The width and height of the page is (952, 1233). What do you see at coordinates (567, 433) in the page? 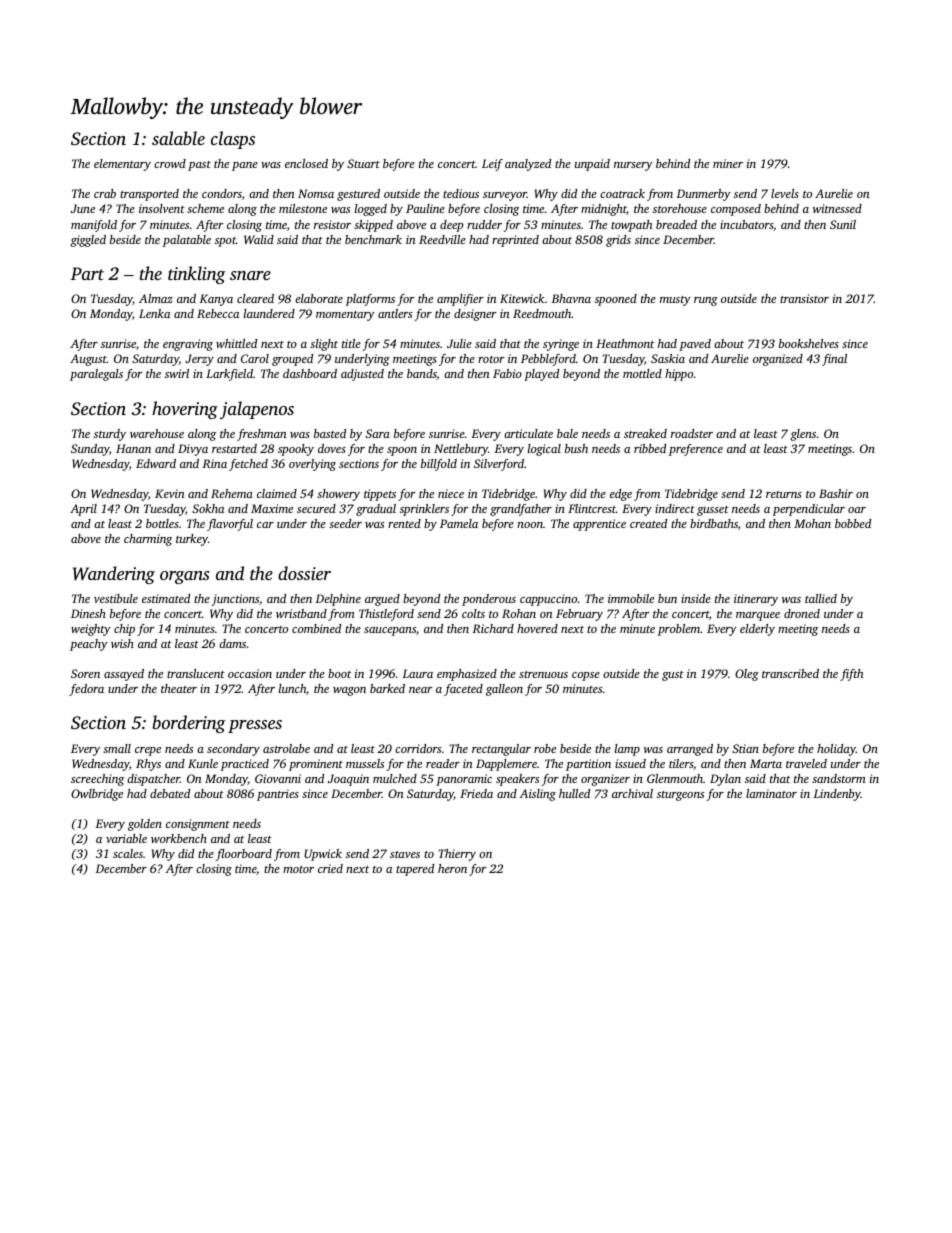
I see `bale` at bounding box center [567, 433].
